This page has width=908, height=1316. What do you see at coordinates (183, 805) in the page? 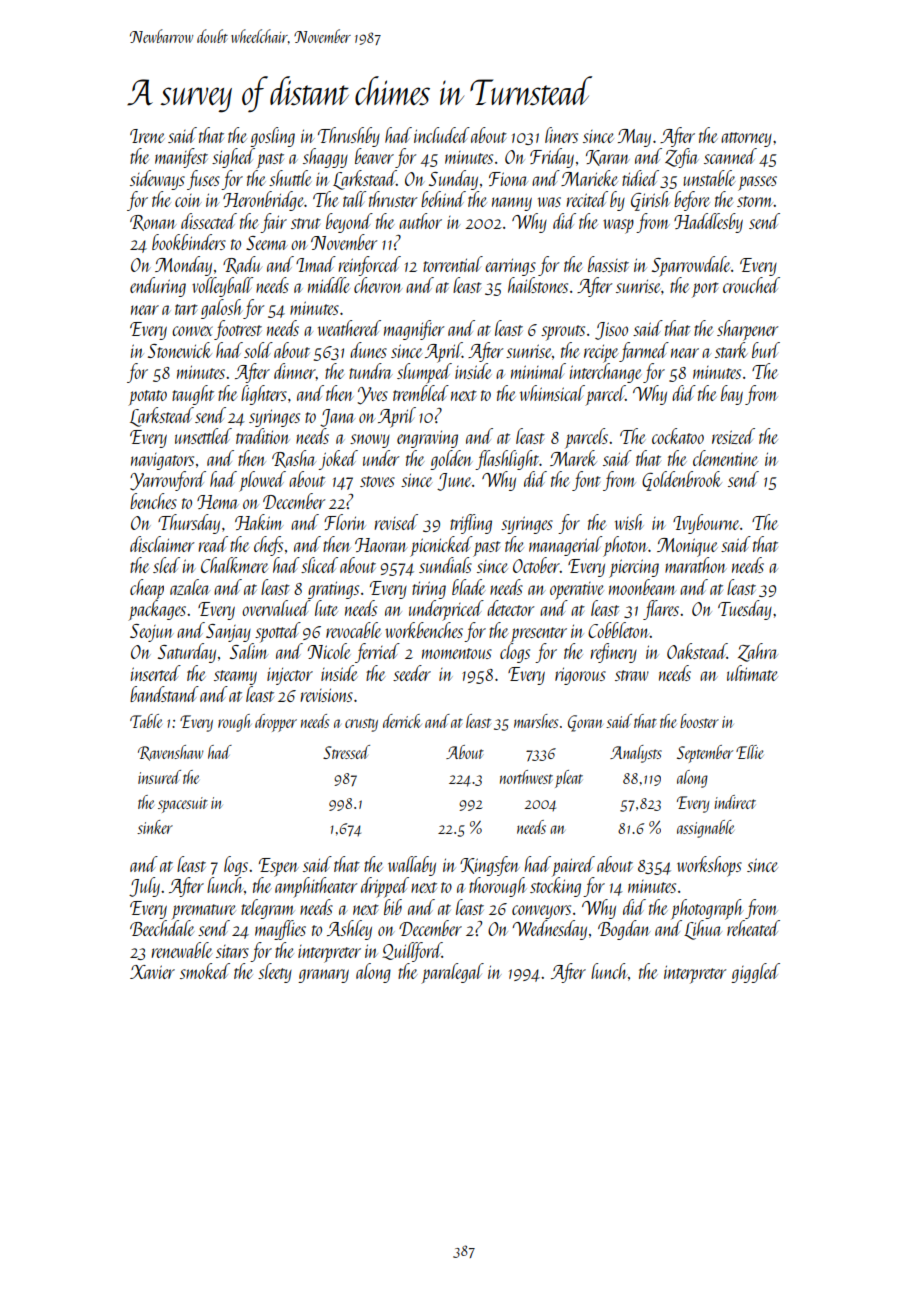
I see `spacesuit` at bounding box center [183, 805].
